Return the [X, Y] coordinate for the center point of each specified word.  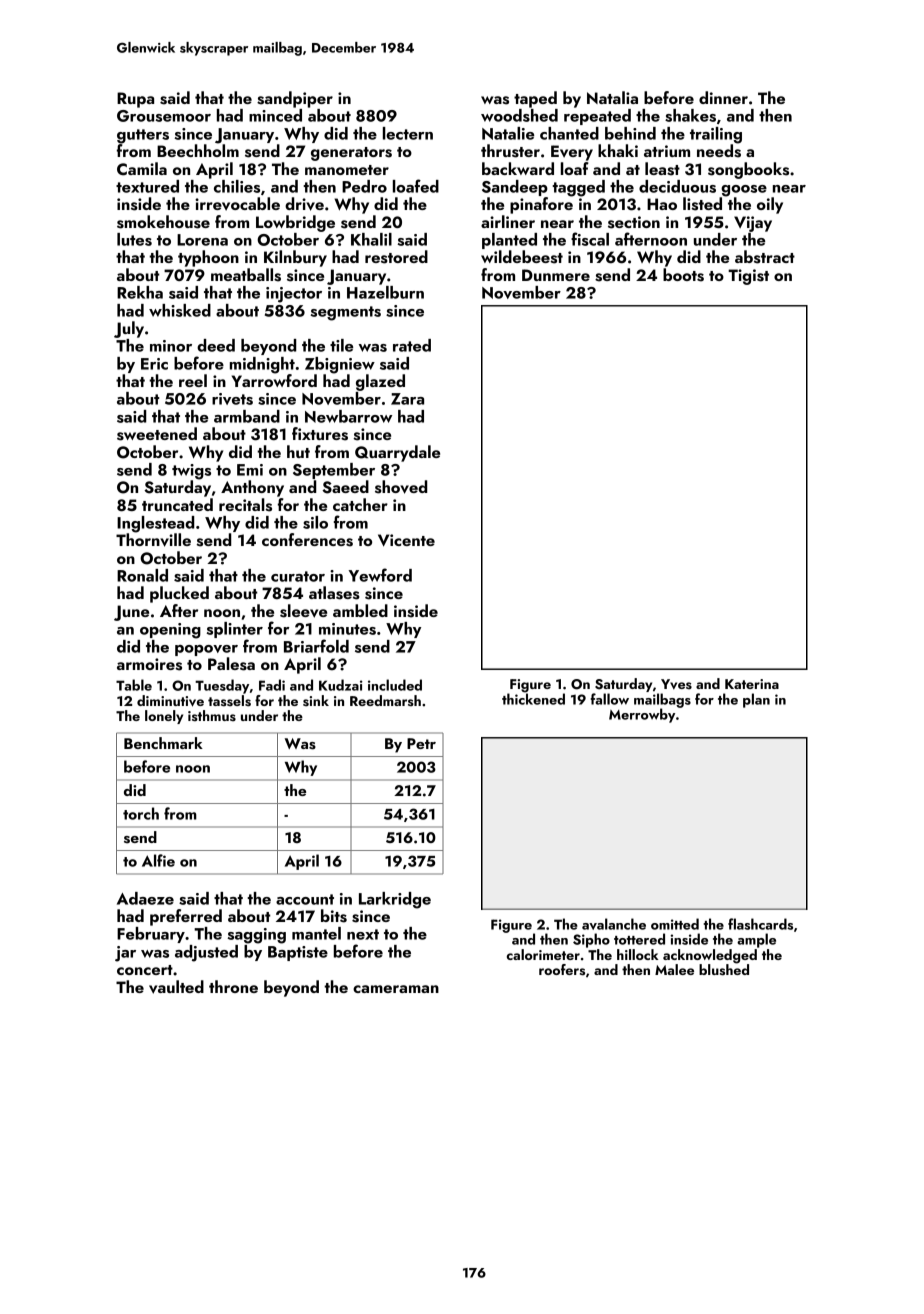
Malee [674, 969]
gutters [143, 136]
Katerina [752, 684]
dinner [723, 97]
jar [125, 954]
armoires [149, 664]
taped [535, 99]
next [363, 934]
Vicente [406, 540]
